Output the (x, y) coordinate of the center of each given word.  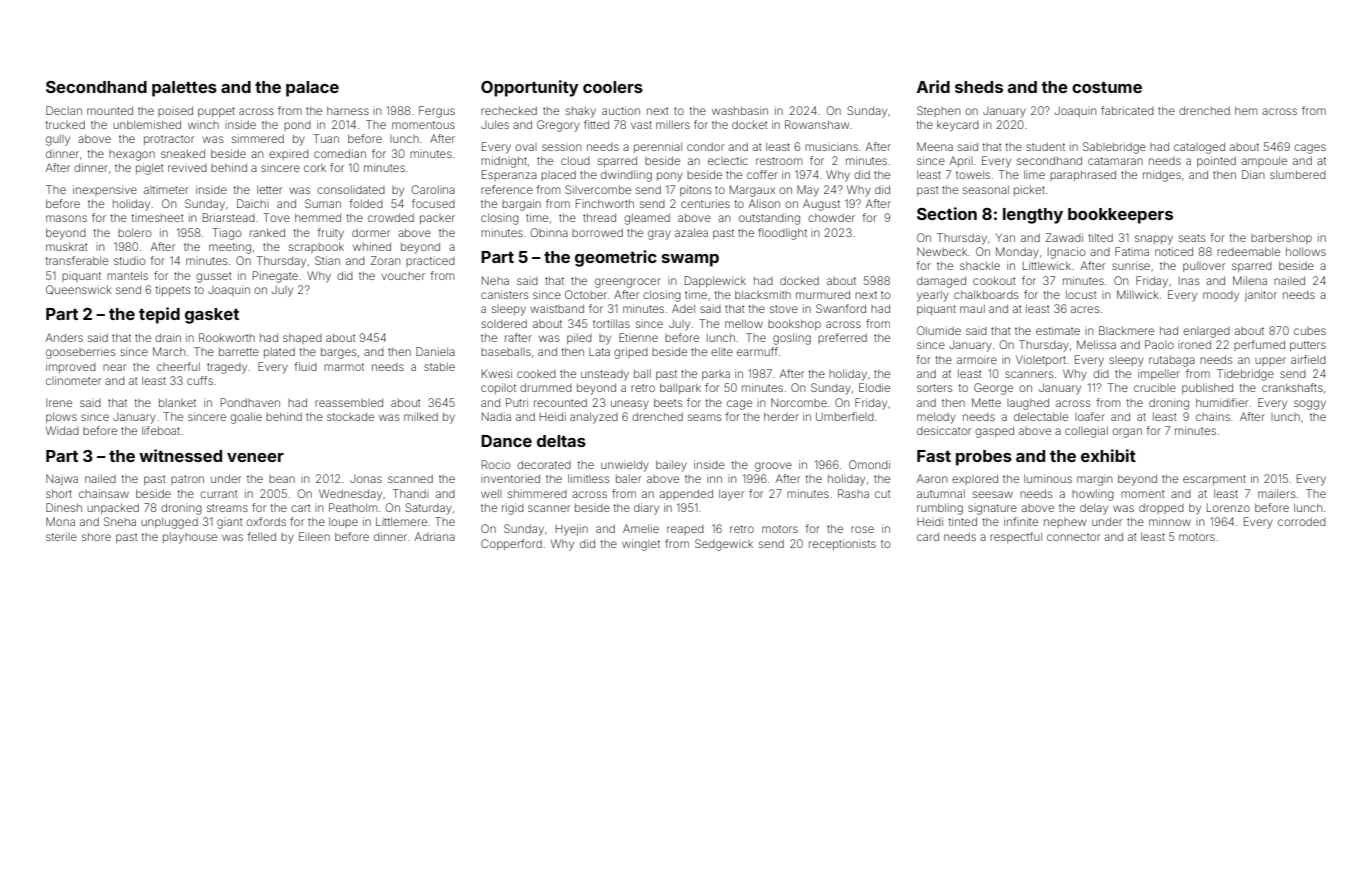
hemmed (318, 217)
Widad (62, 430)
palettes (184, 89)
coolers (613, 87)
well (491, 493)
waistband (557, 308)
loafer (1090, 416)
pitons (696, 190)
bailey (671, 466)
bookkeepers (1120, 216)
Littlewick (1047, 265)
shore (96, 536)
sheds (979, 87)
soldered (504, 323)
